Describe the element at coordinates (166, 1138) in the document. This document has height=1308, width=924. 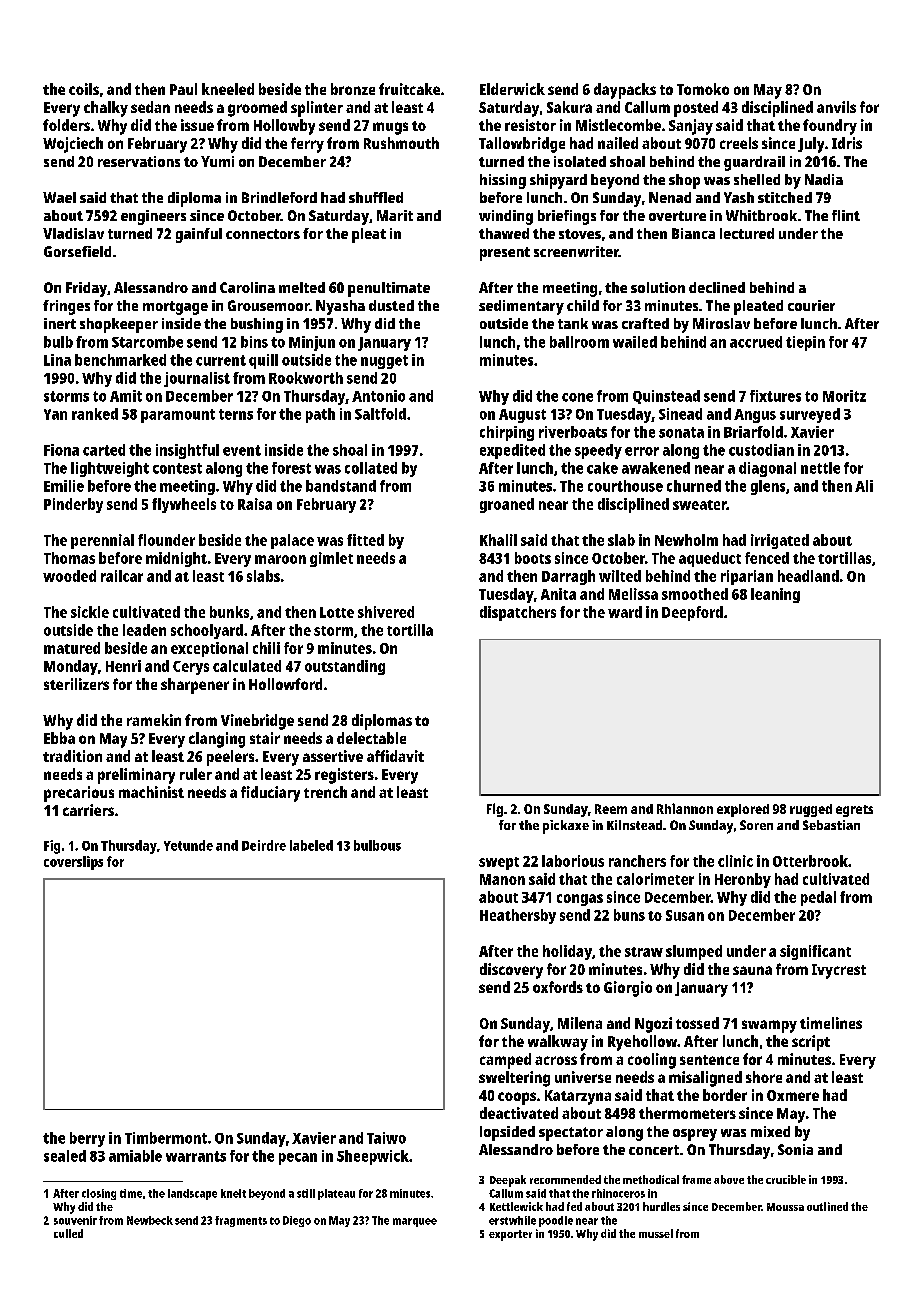
I see `Timbermont` at that location.
